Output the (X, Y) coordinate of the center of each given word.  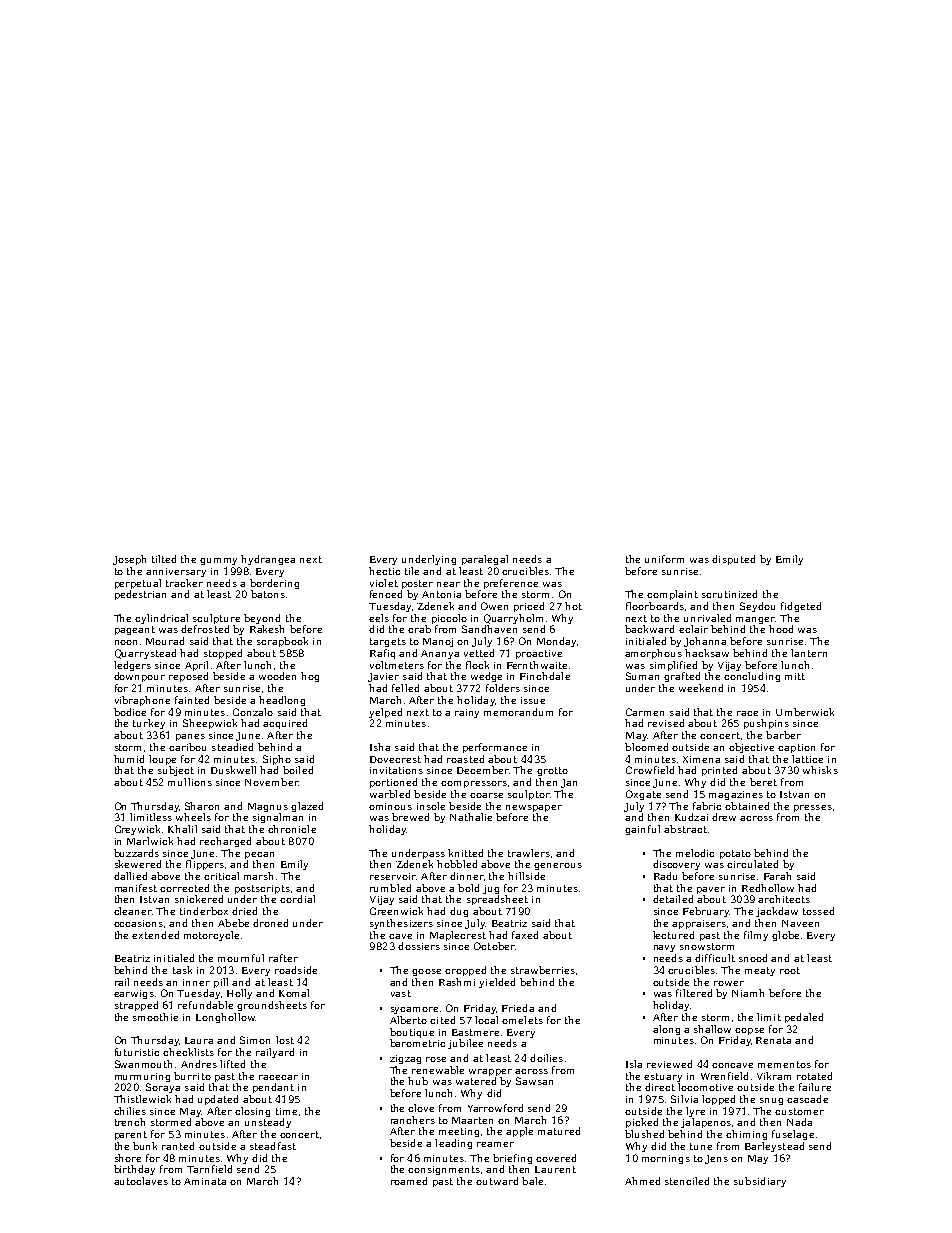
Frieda (518, 1008)
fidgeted (801, 607)
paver (711, 890)
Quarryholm (513, 619)
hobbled (457, 864)
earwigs (134, 994)
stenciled (687, 1181)
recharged (225, 842)
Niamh (748, 993)
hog (310, 677)
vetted (479, 653)
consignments (444, 1170)
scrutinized (729, 594)
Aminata (205, 1181)
